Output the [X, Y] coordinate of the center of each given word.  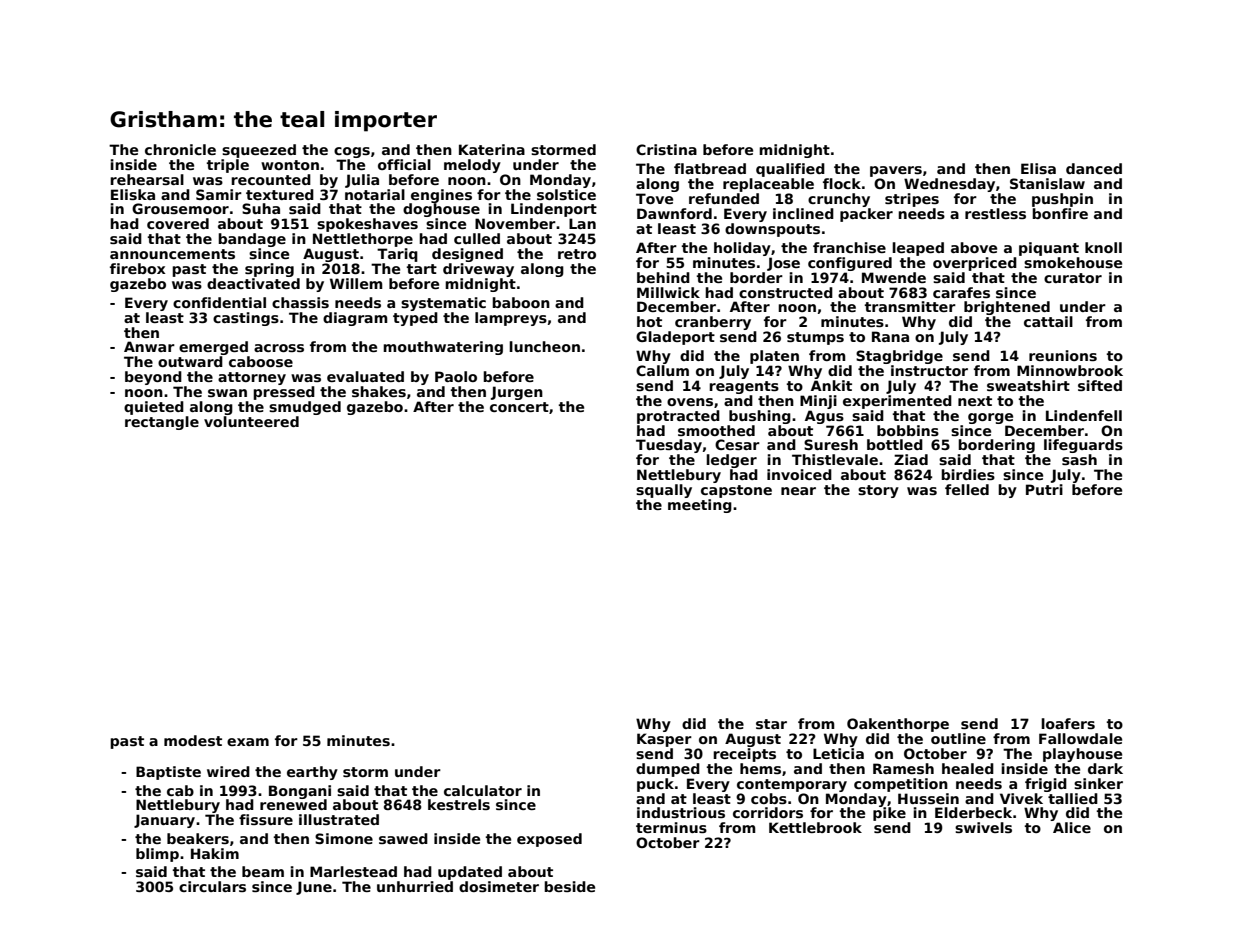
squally [664, 491]
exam [248, 742]
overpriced [975, 264]
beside [569, 886]
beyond [153, 378]
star [771, 724]
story [878, 491]
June [314, 888]
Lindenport [554, 210]
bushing [760, 417]
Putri [1044, 489]
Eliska [133, 194]
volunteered [251, 421]
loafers [1068, 723]
